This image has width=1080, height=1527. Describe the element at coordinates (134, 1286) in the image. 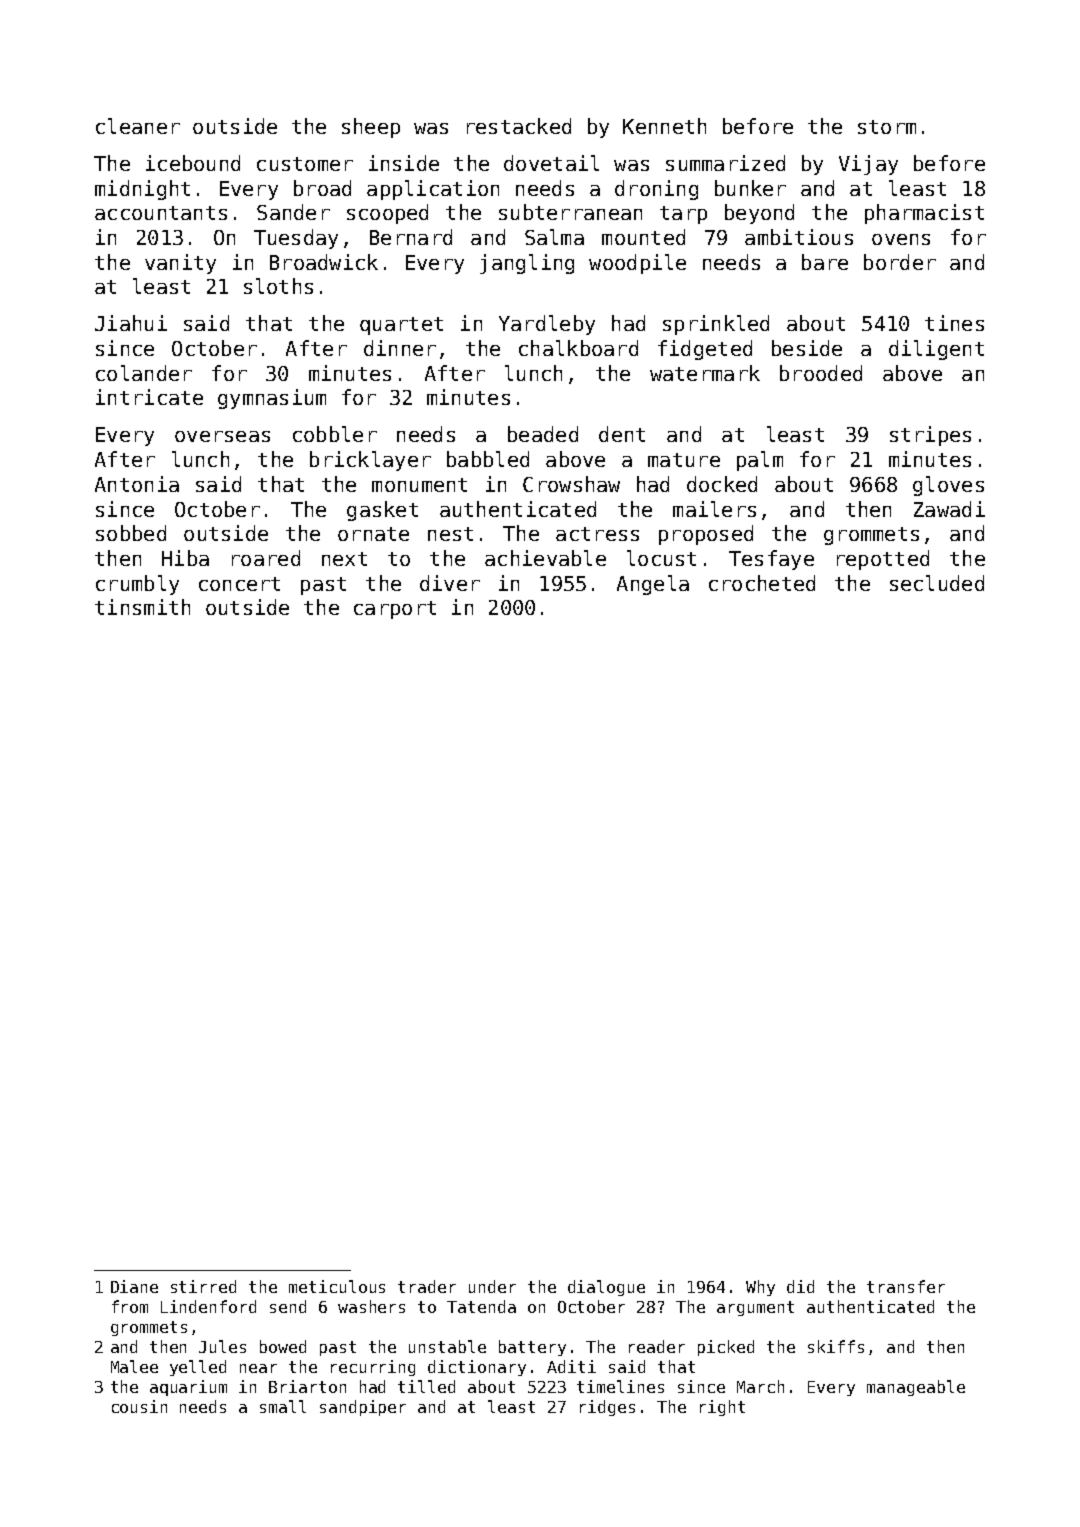

I see `Diane` at that location.
